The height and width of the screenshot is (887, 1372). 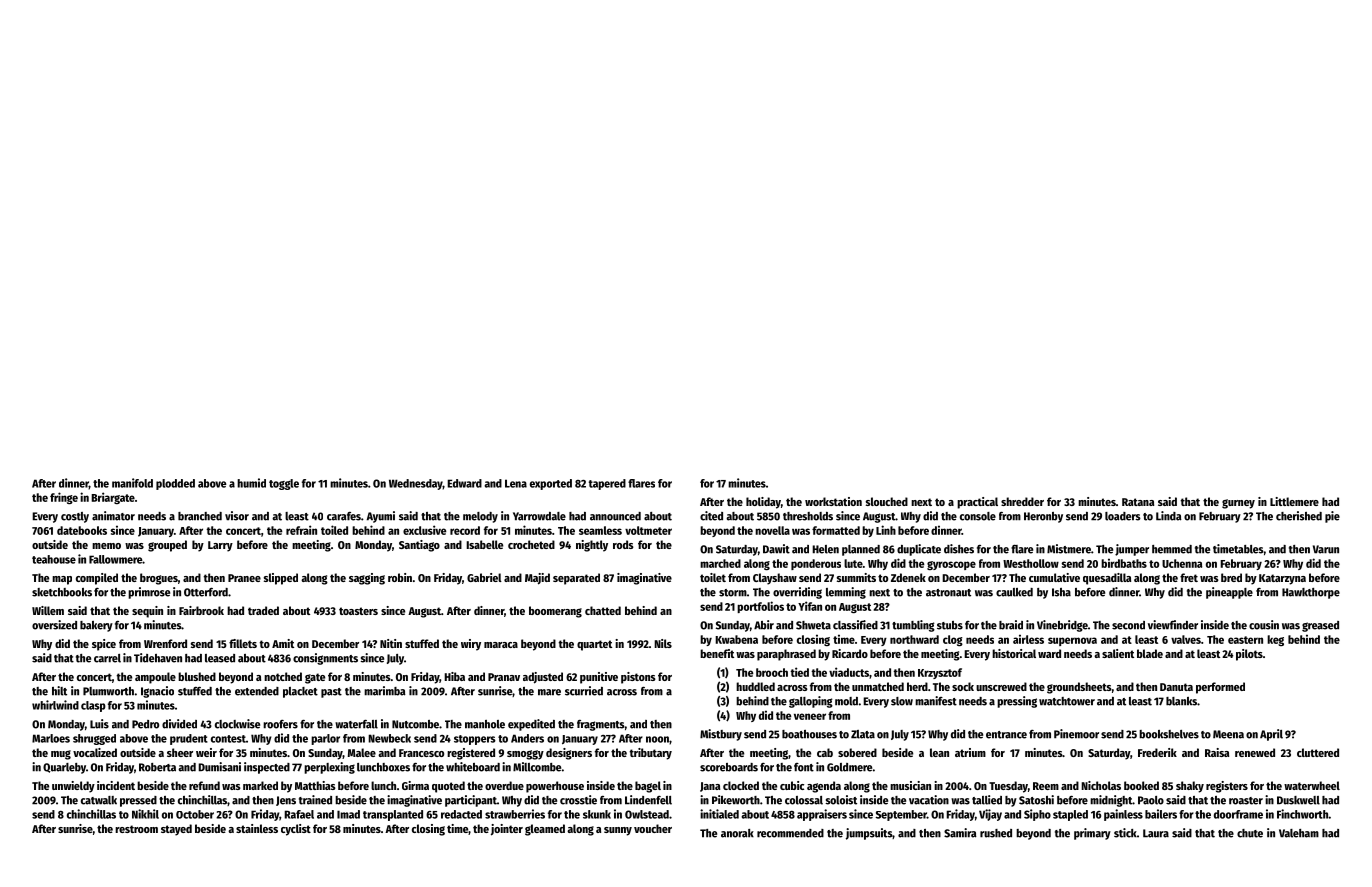 I want to click on hilt, so click(x=59, y=691).
